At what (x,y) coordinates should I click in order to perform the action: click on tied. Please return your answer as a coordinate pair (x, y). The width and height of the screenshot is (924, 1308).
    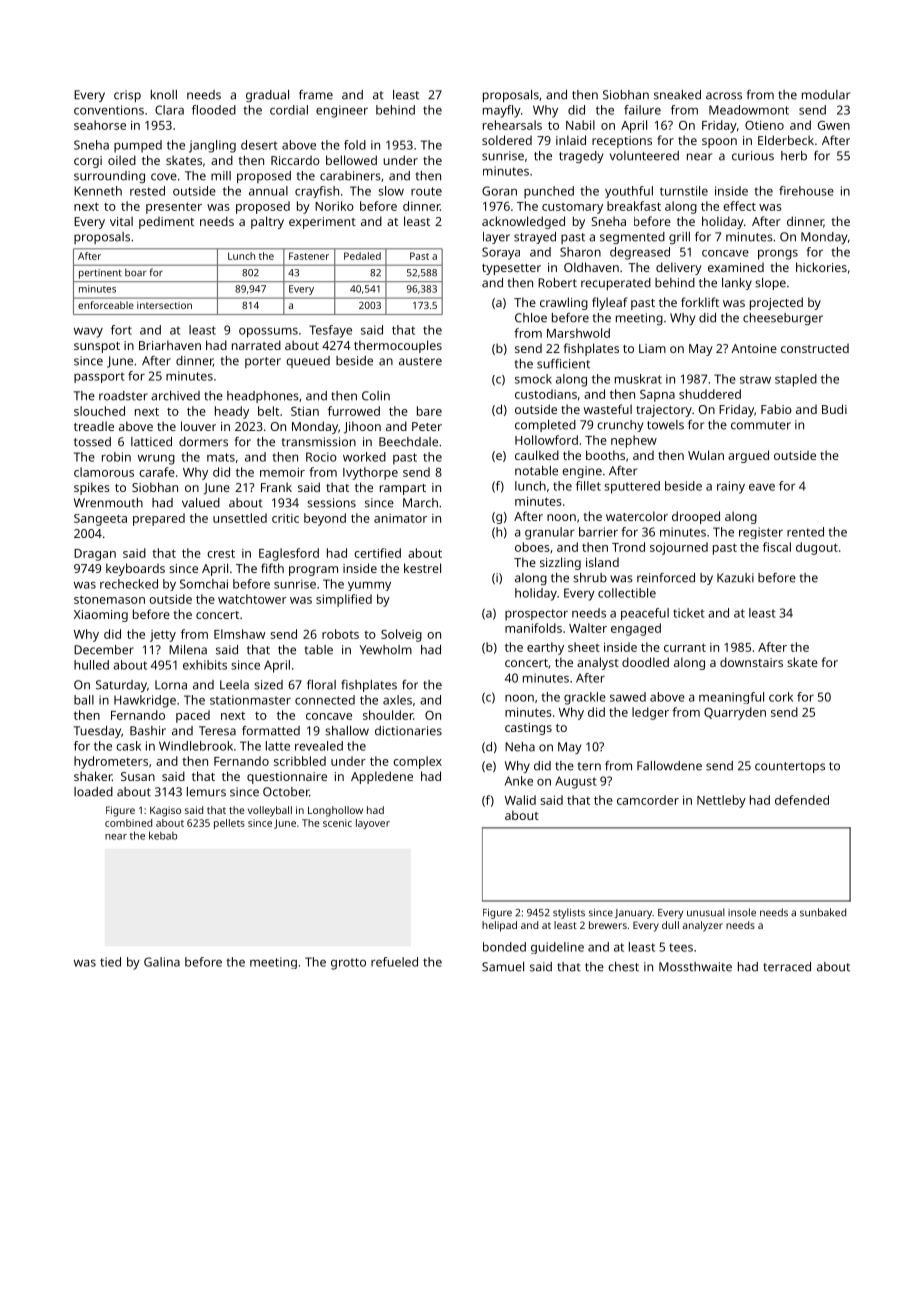
    Looking at the image, I should click on (110, 962).
